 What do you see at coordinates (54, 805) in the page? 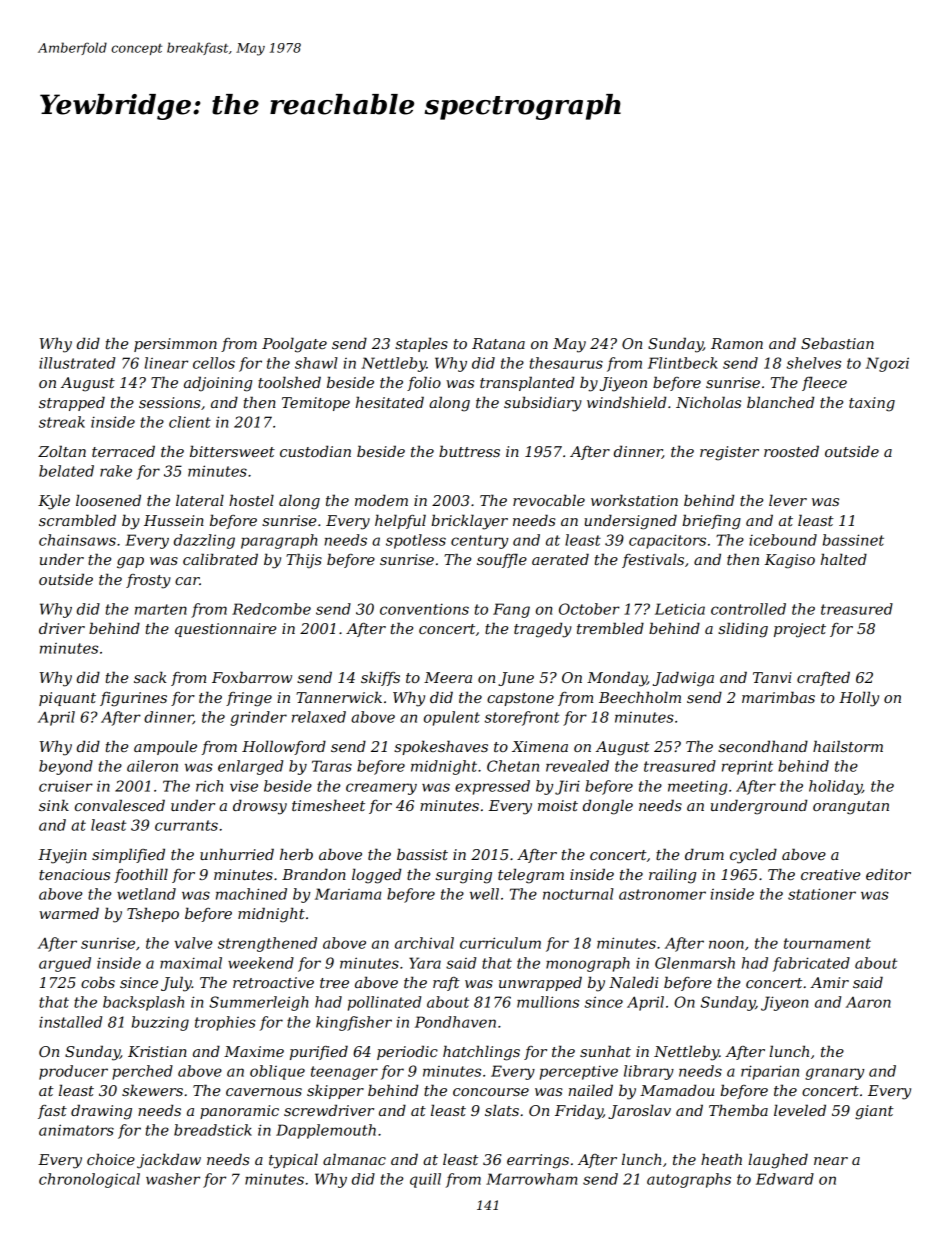
I see `sink` at bounding box center [54, 805].
